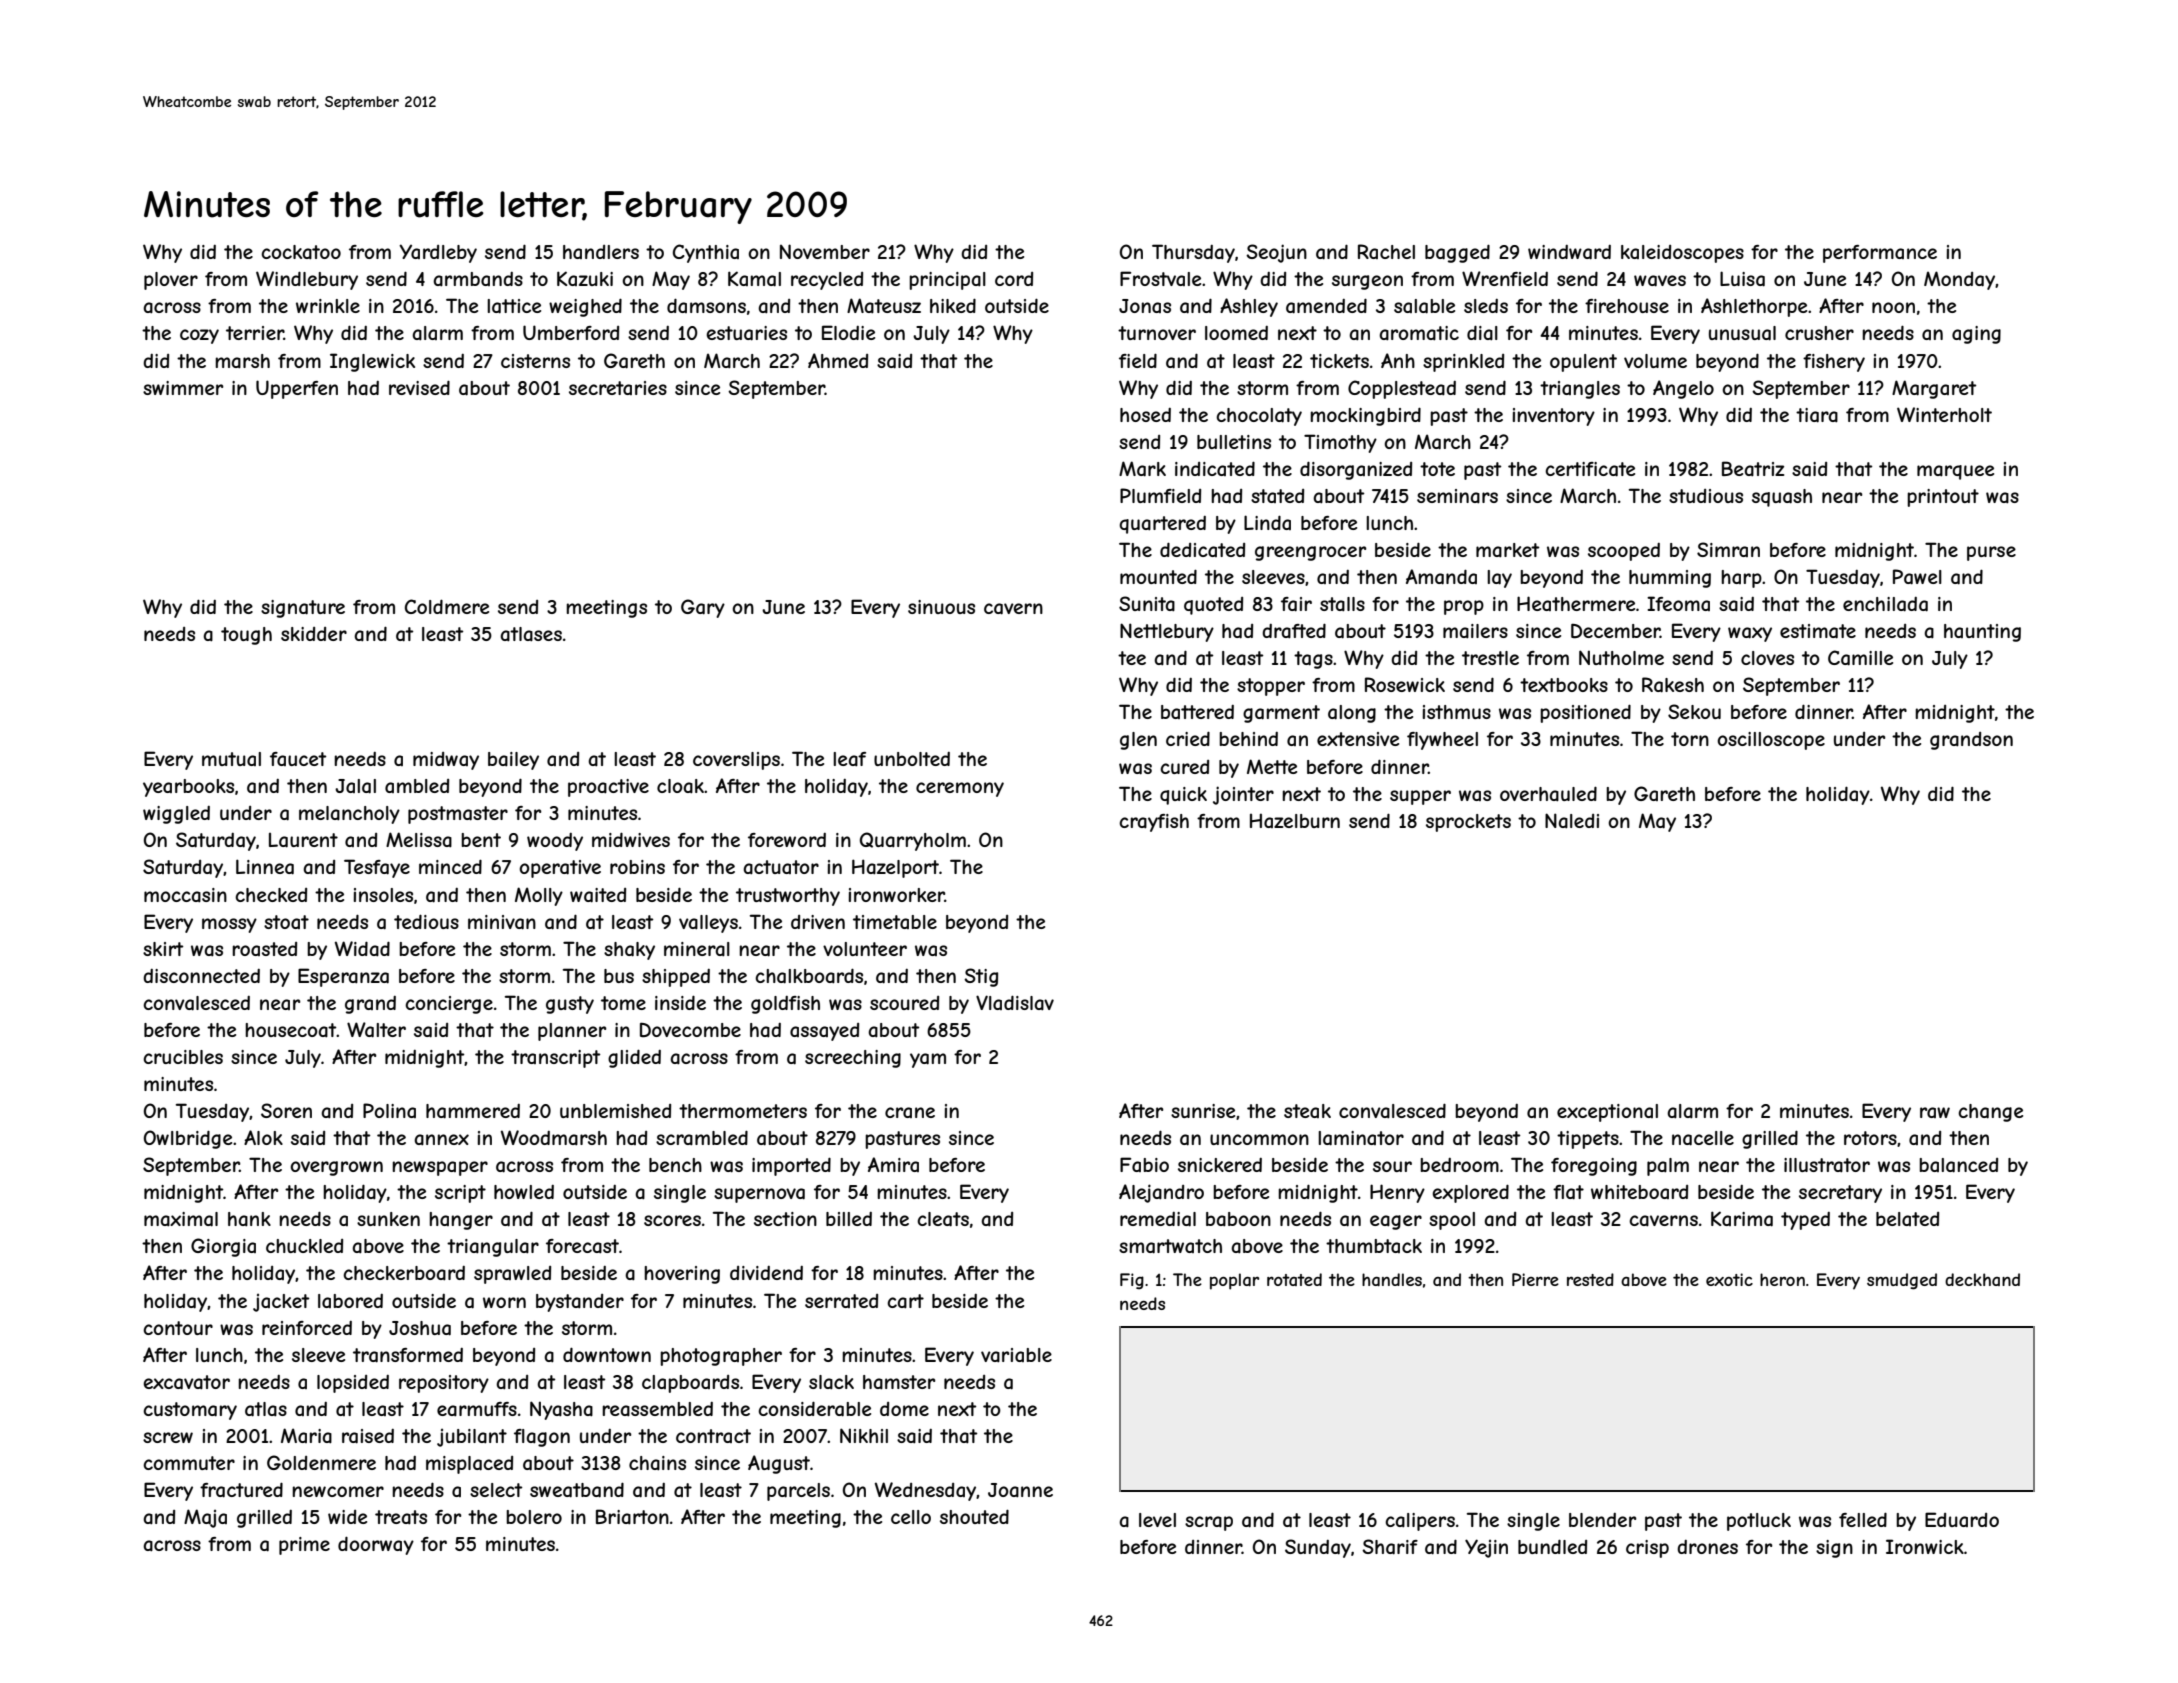 Image resolution: width=2178 pixels, height=1683 pixels. Describe the element at coordinates (1276, 253) in the document. I see `Seojun` at that location.
